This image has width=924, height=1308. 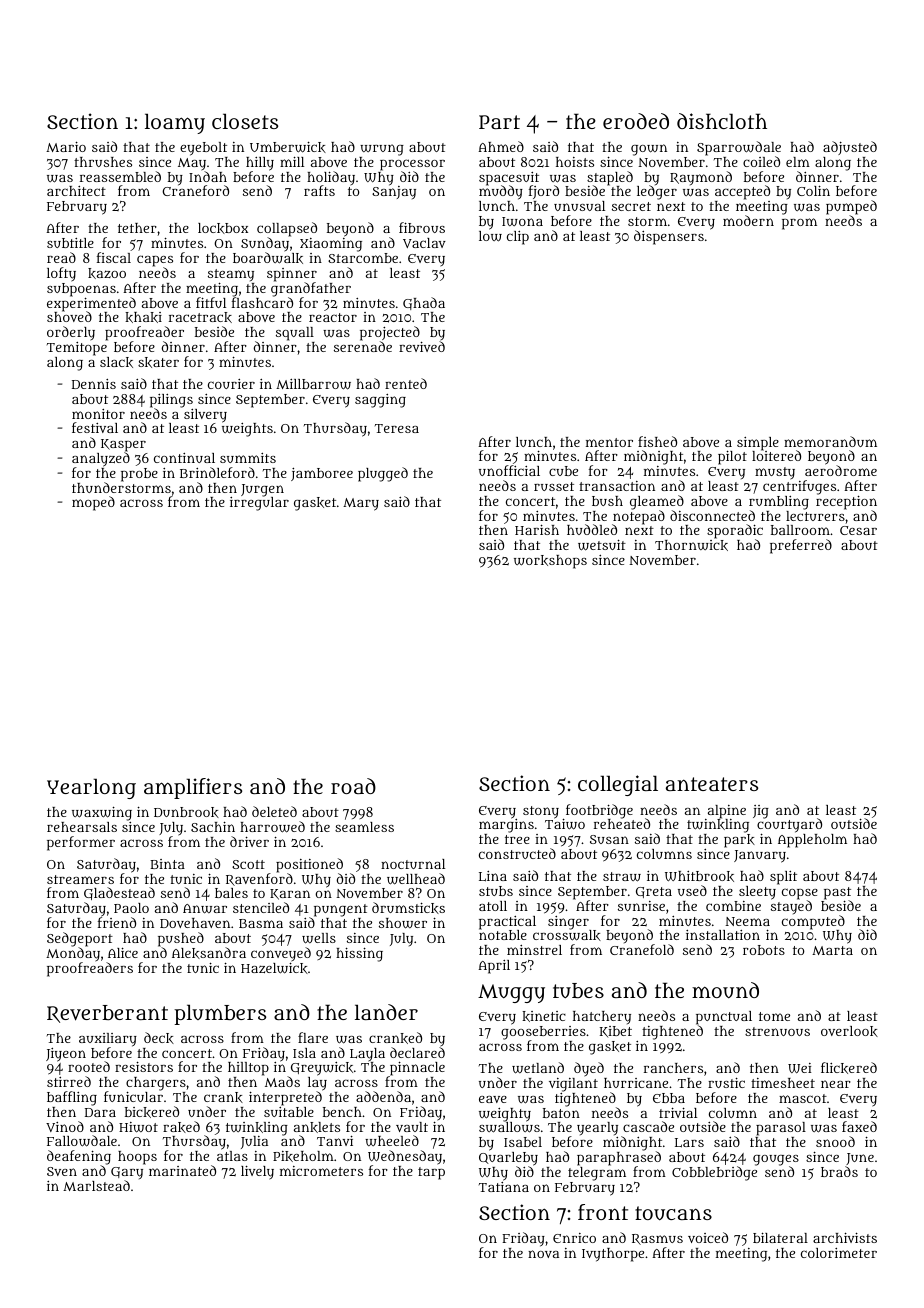 What do you see at coordinates (193, 788) in the image?
I see `amplifiers` at bounding box center [193, 788].
